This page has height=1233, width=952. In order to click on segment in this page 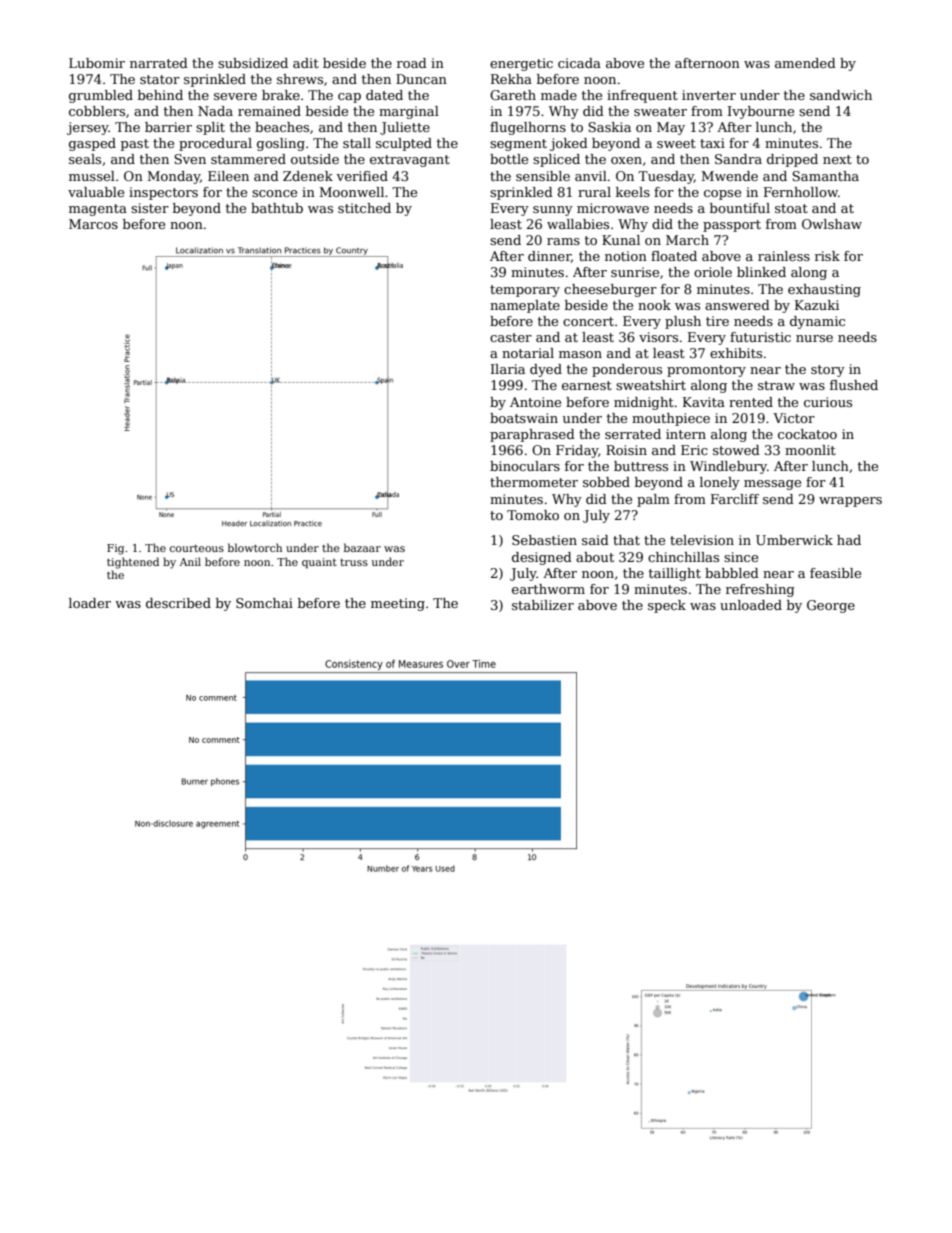, I will do `click(518, 145)`.
